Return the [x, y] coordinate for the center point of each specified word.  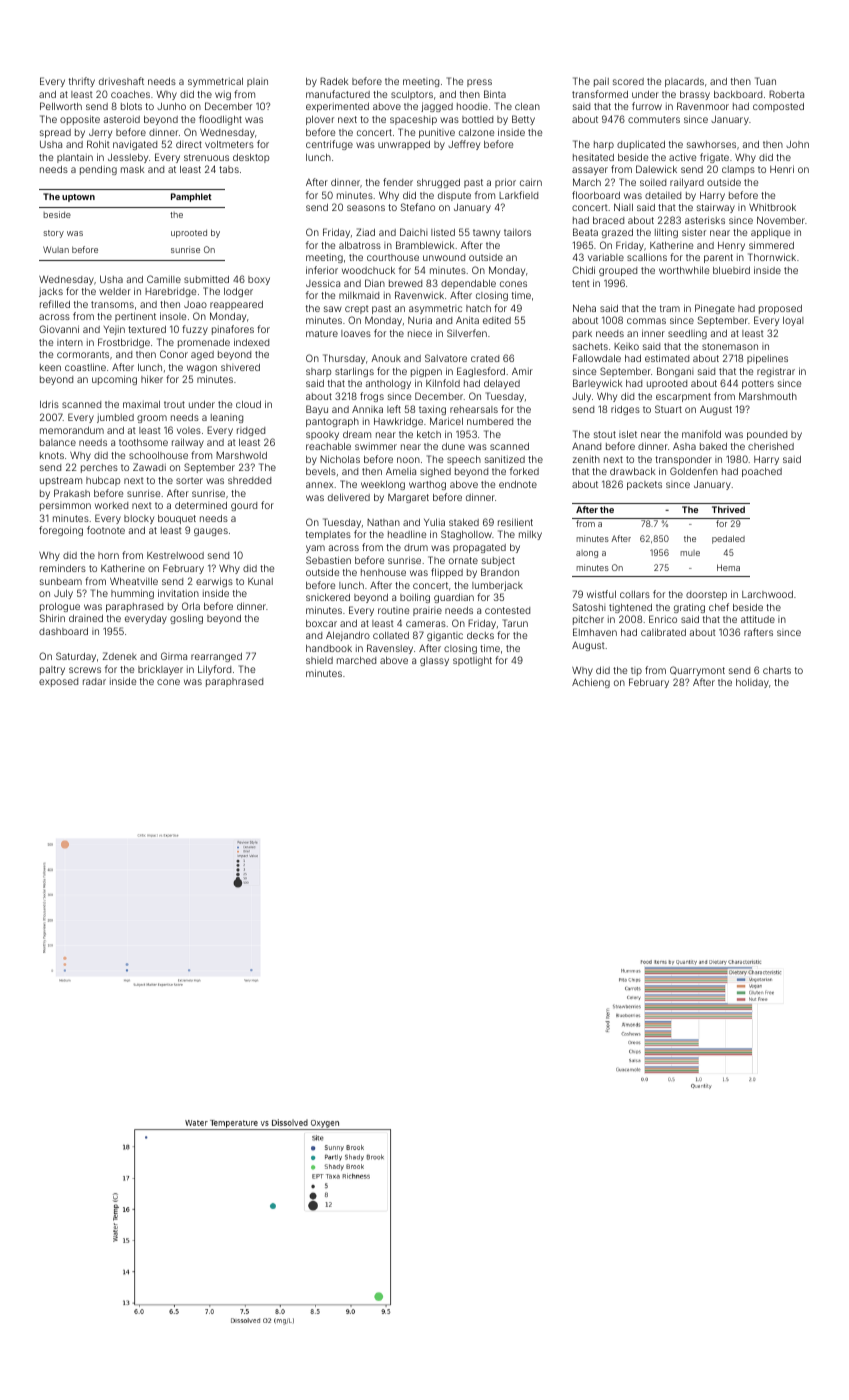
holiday [752, 683]
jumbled [115, 418]
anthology [388, 384]
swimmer [376, 446]
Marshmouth [768, 396]
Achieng [591, 683]
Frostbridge [124, 343]
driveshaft [121, 81]
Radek [334, 81]
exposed [58, 682]
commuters [654, 119]
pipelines [767, 359]
